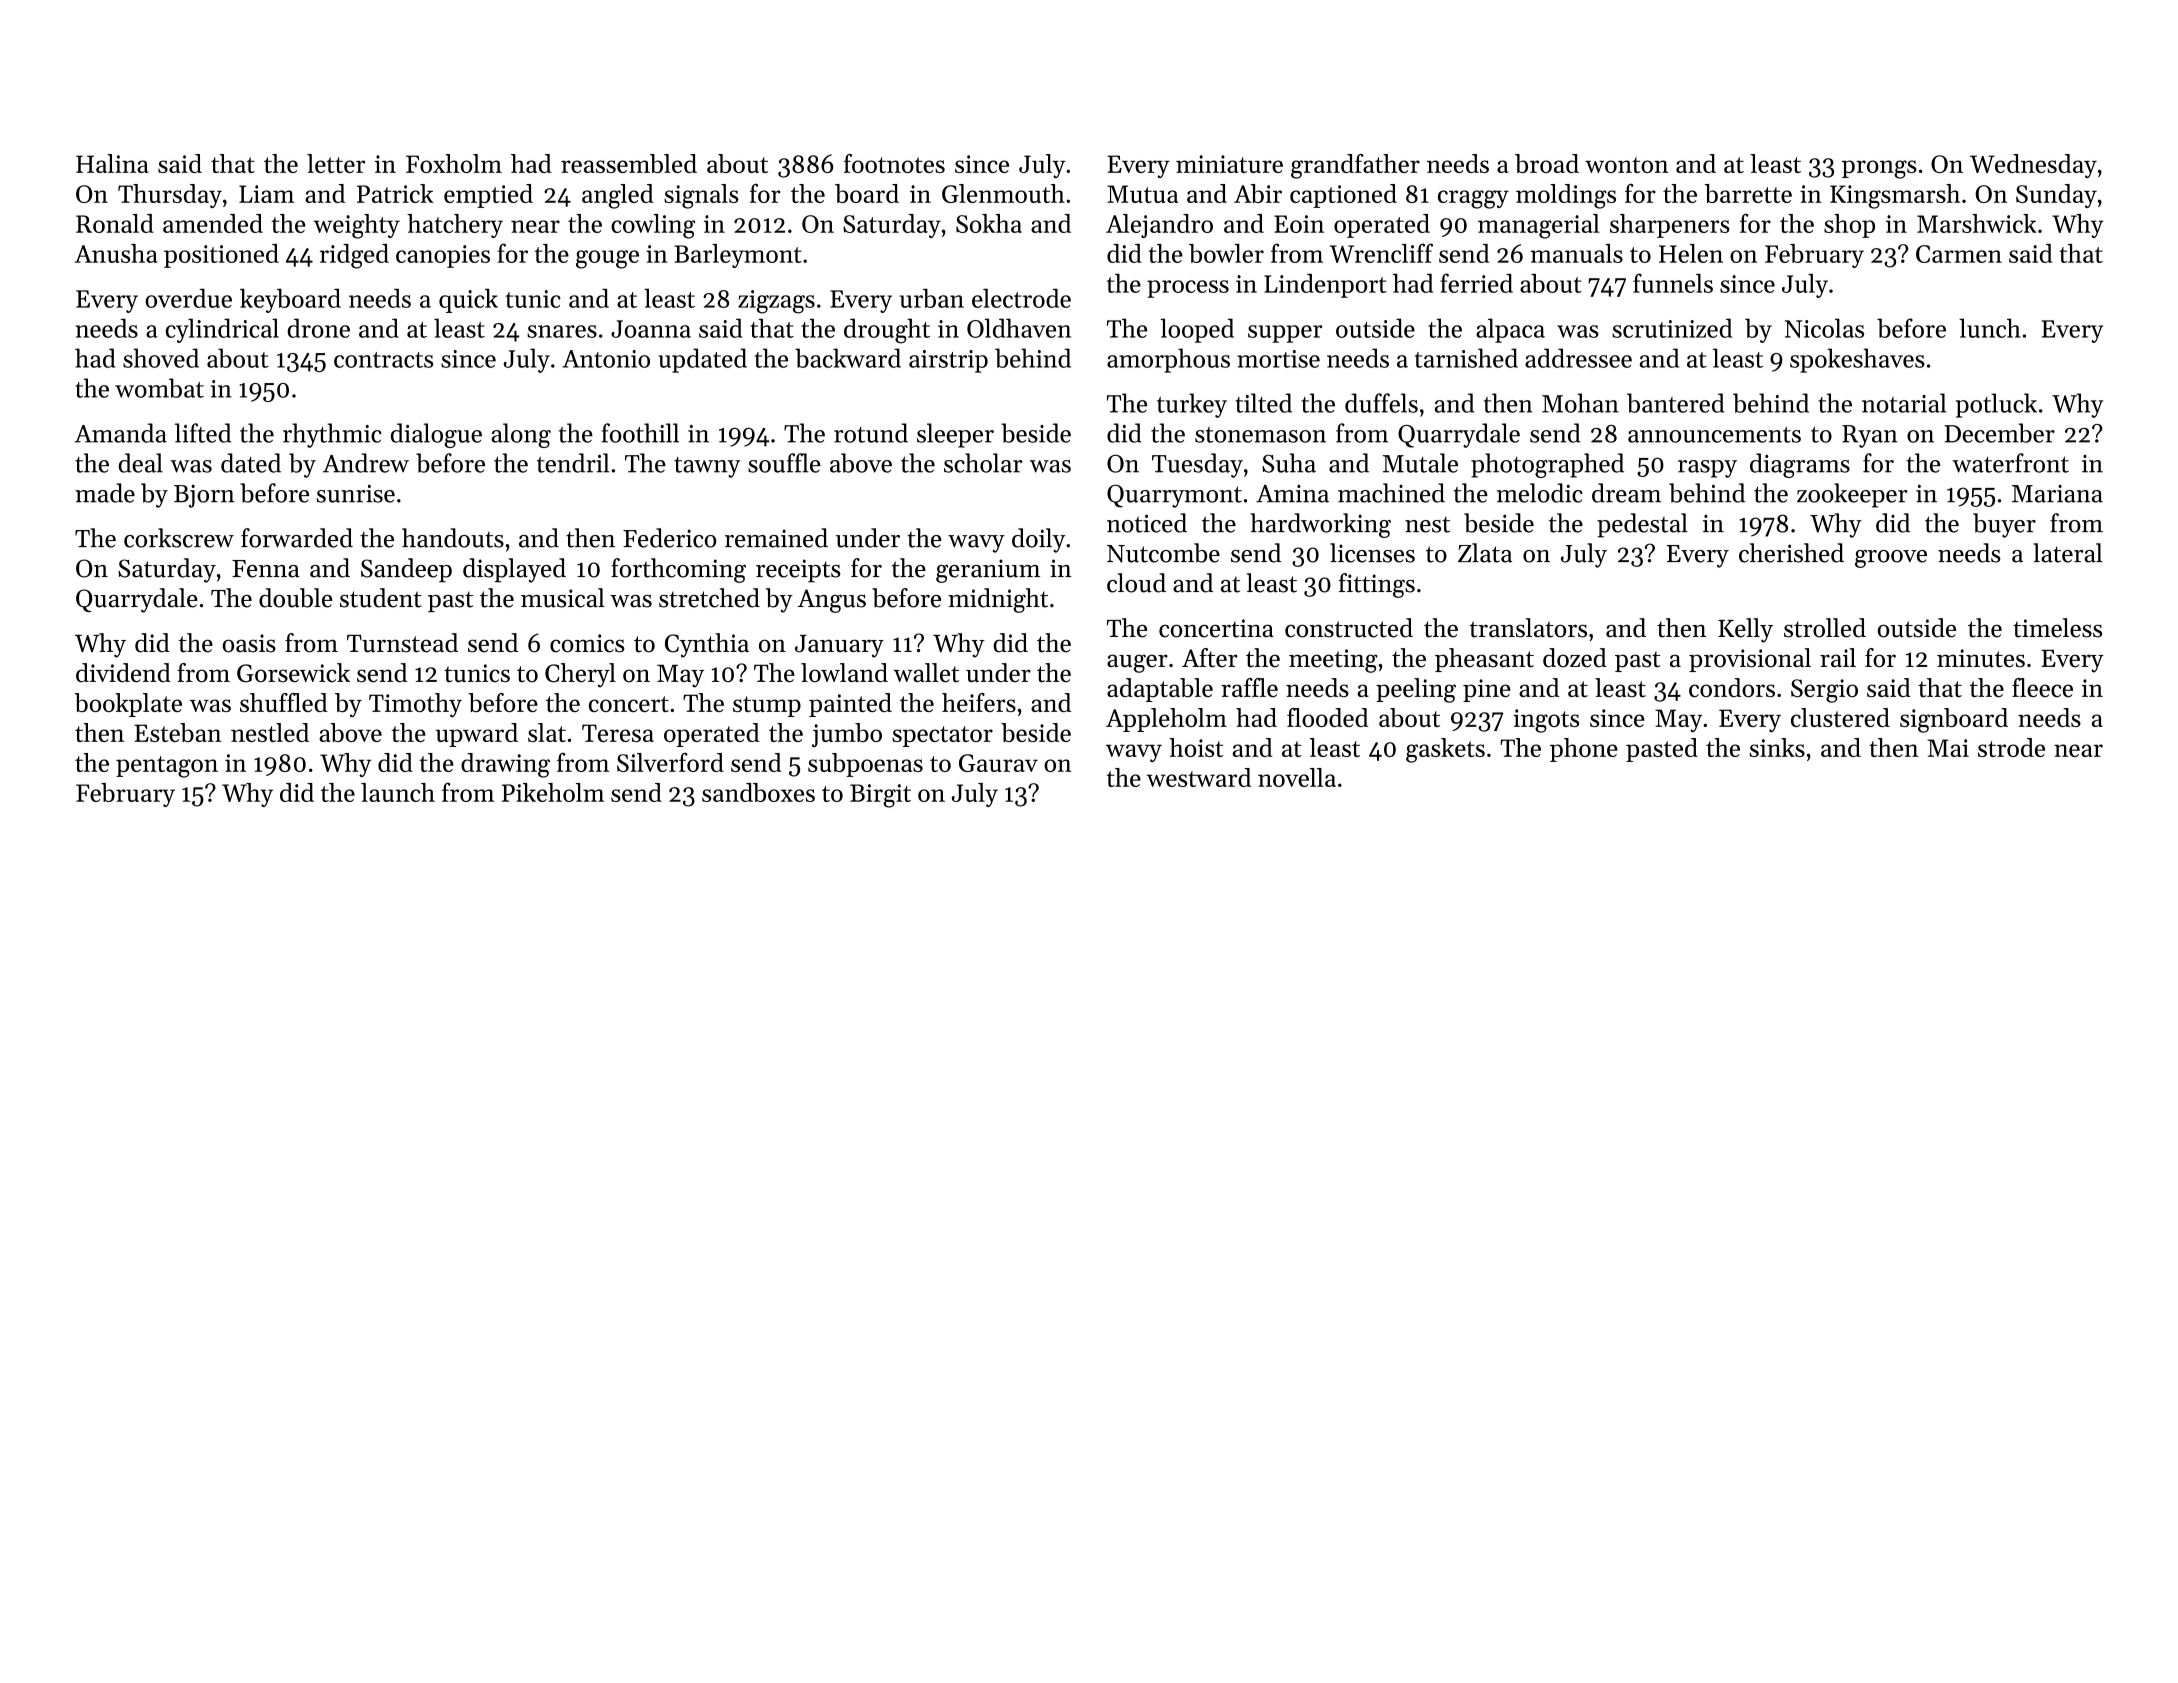  Describe the element at coordinates (1039, 540) in the screenshot. I see `doily` at that location.
